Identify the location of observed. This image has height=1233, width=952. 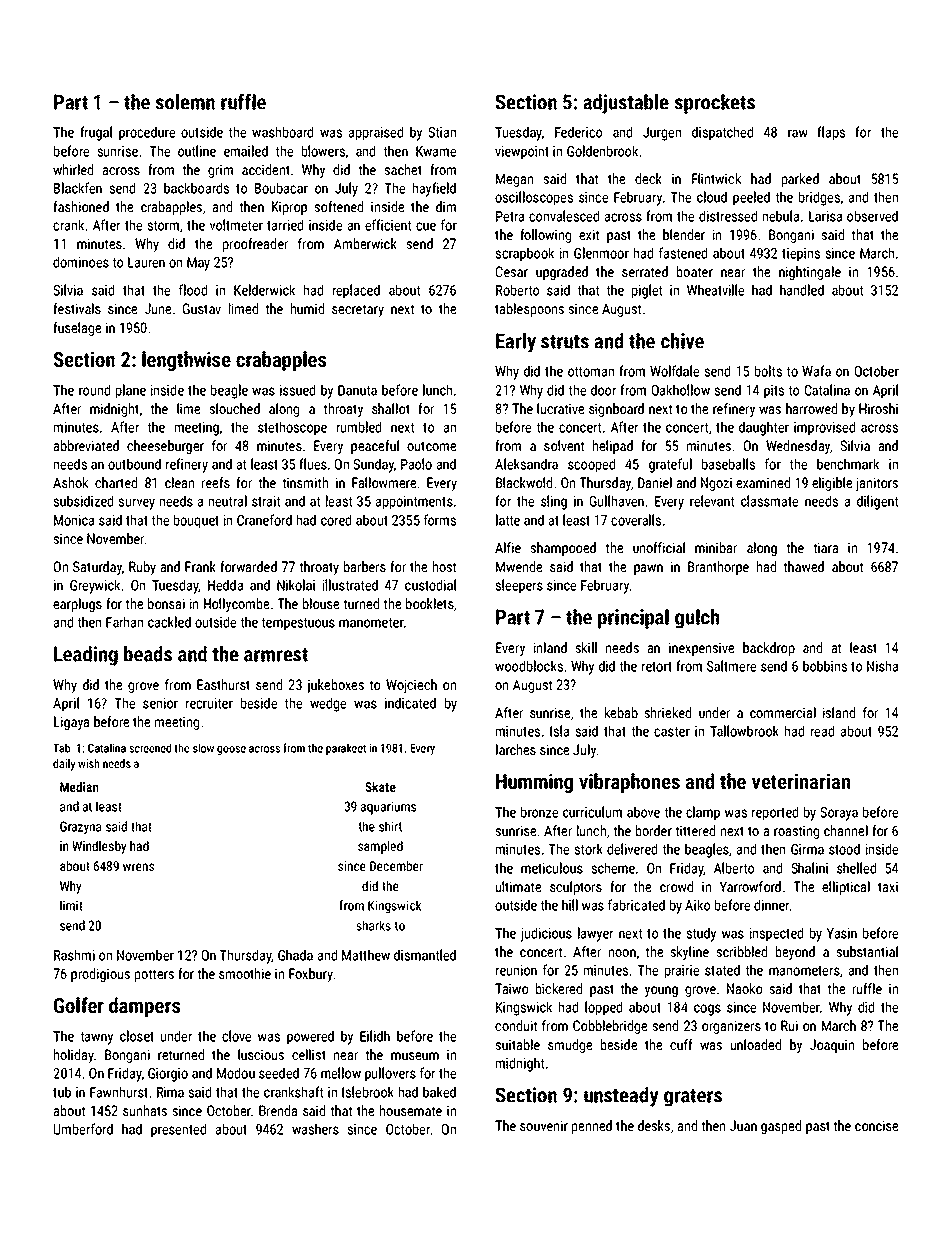
(872, 216).
